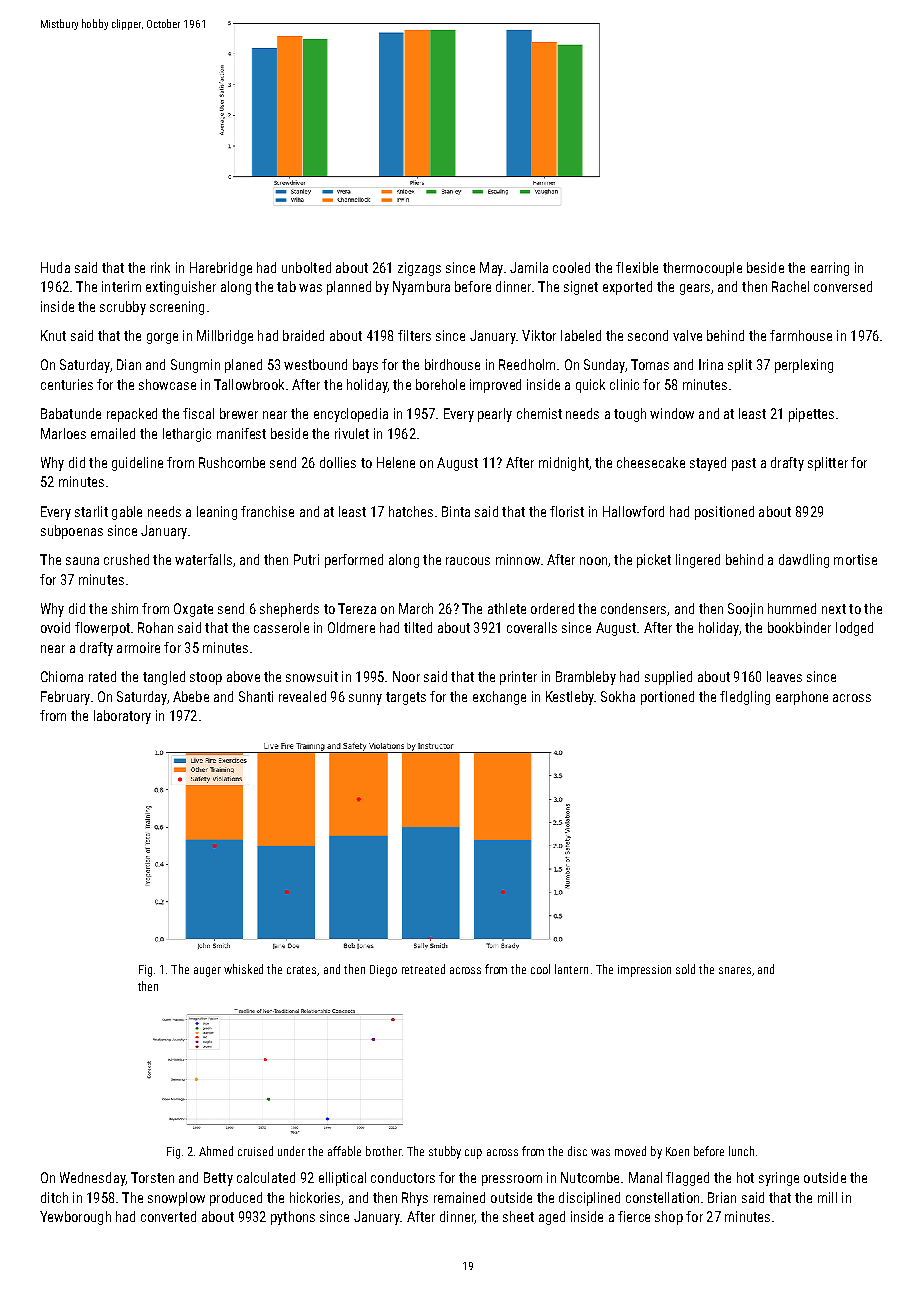 The width and height of the image is (924, 1308). I want to click on flexible, so click(637, 267).
